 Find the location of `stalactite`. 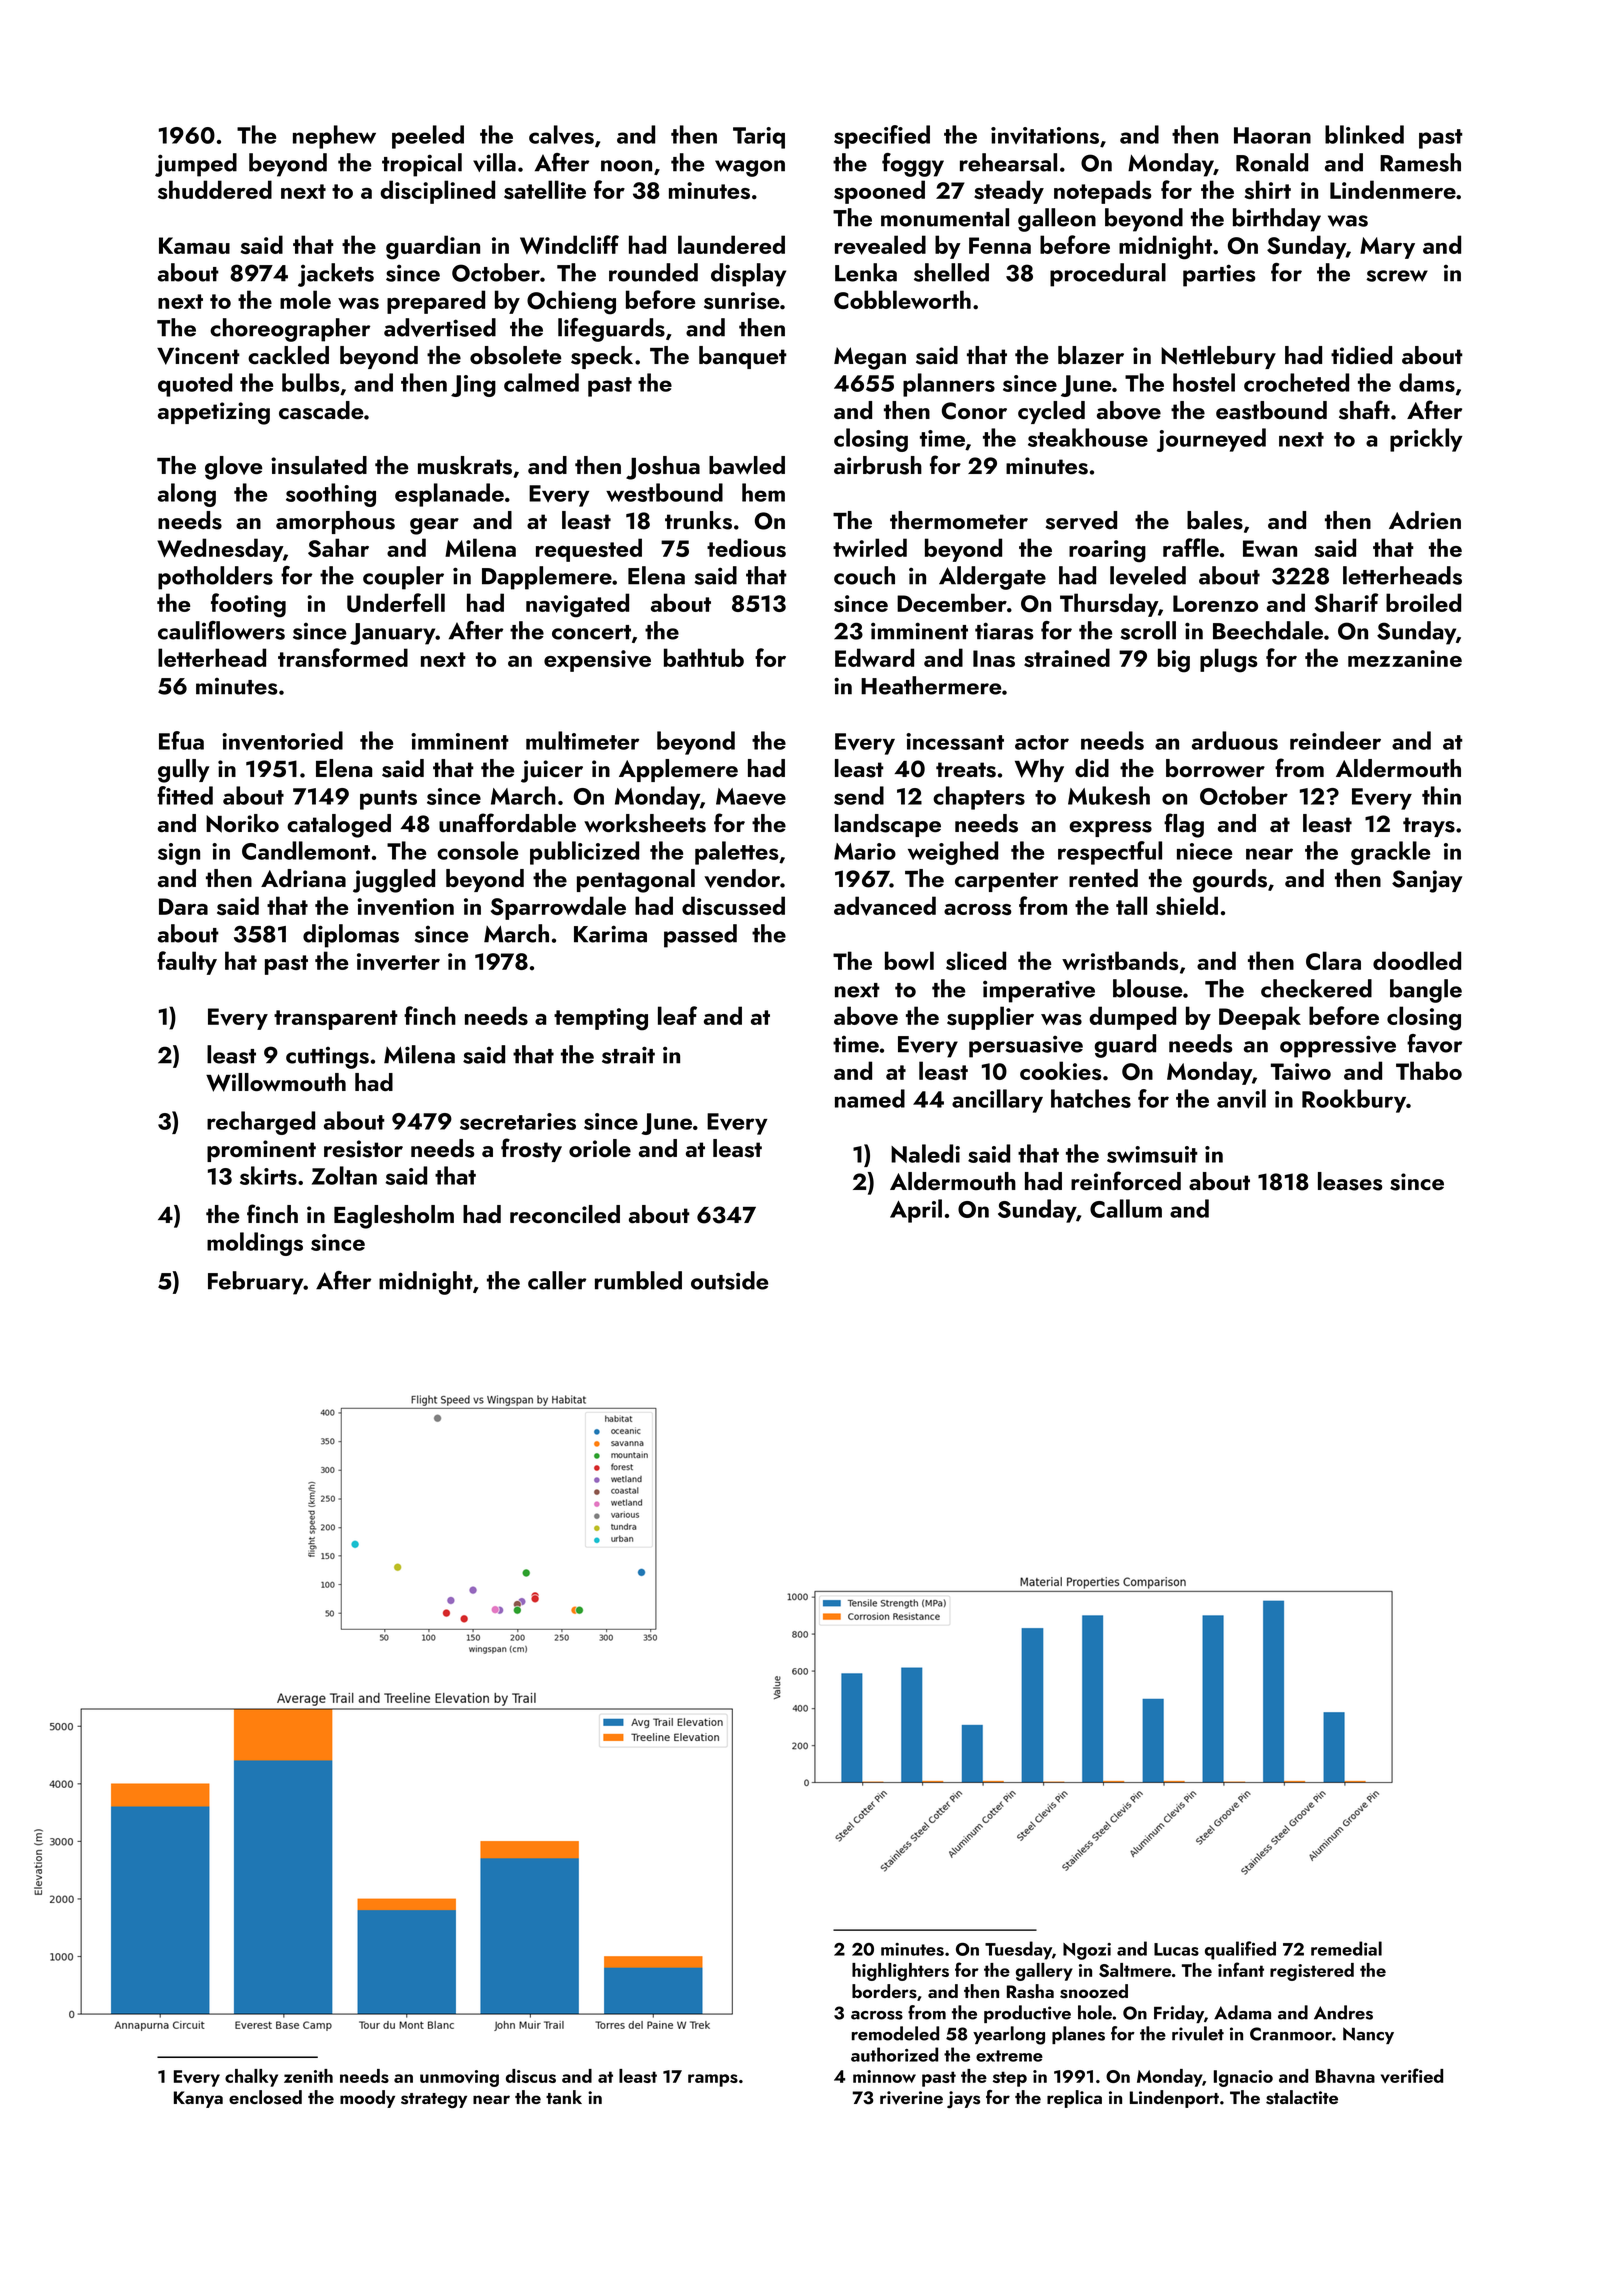

stalactite is located at coordinates (1302, 2097).
